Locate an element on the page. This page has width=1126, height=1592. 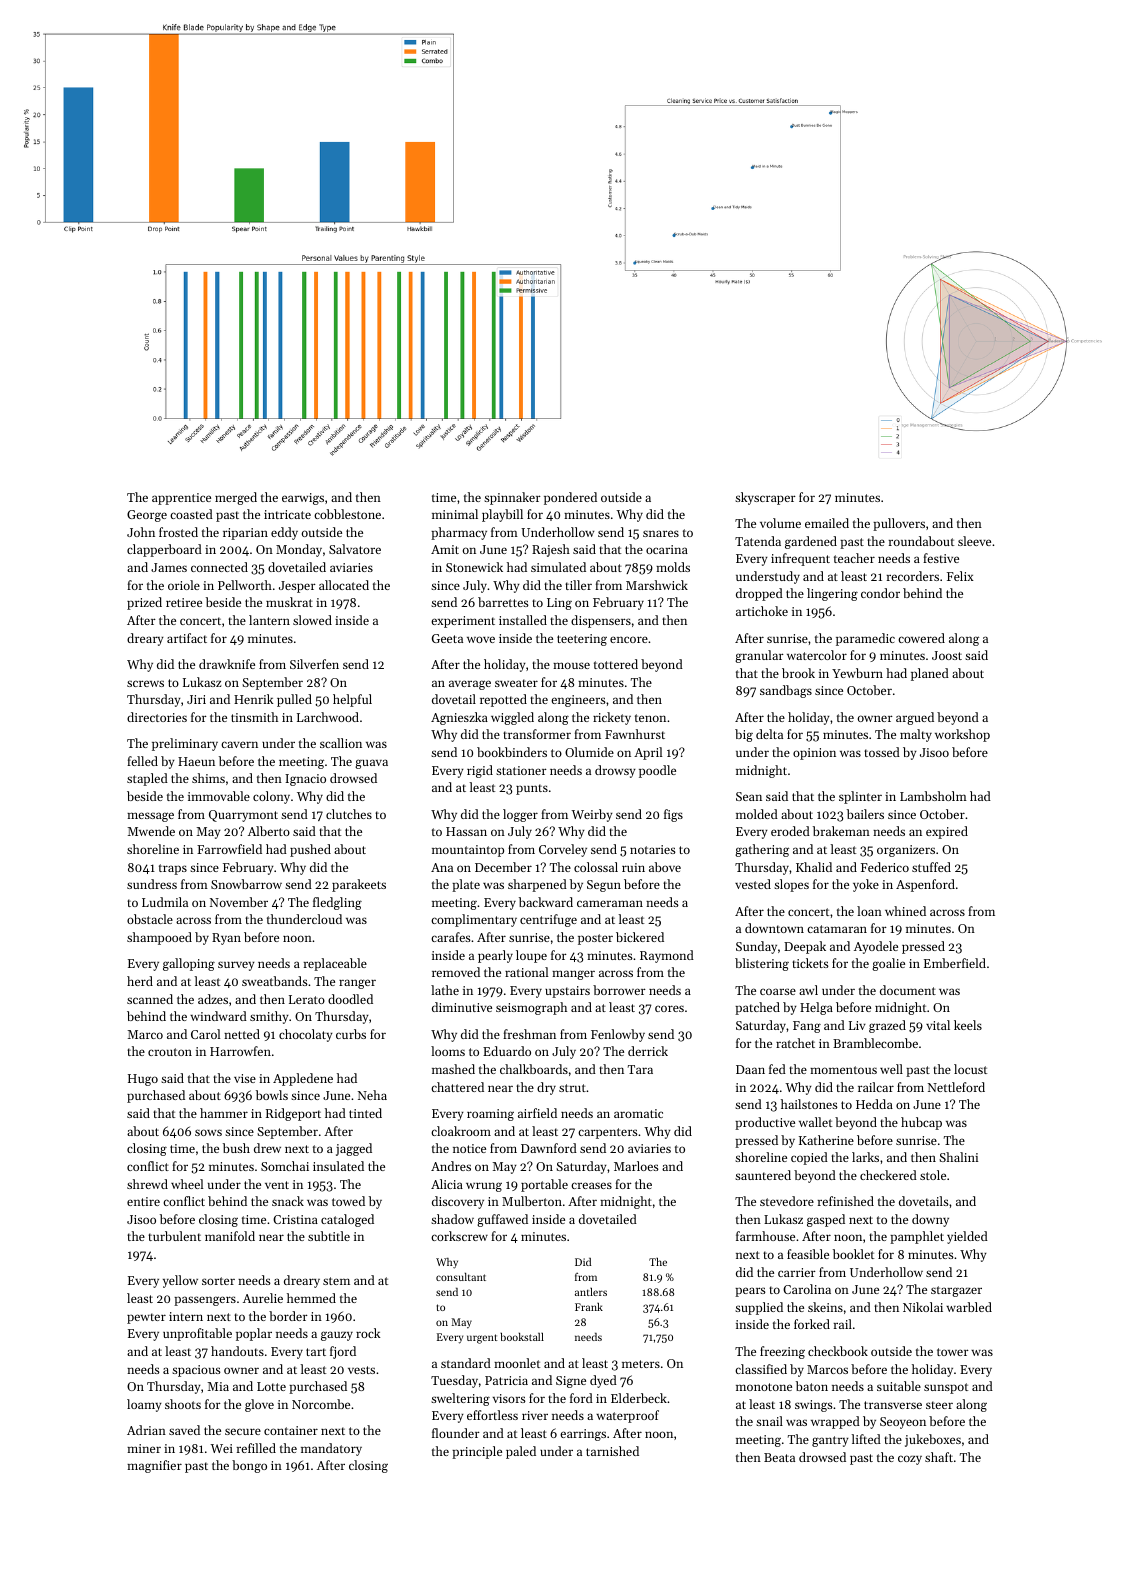
Emberfield is located at coordinates (955, 963).
